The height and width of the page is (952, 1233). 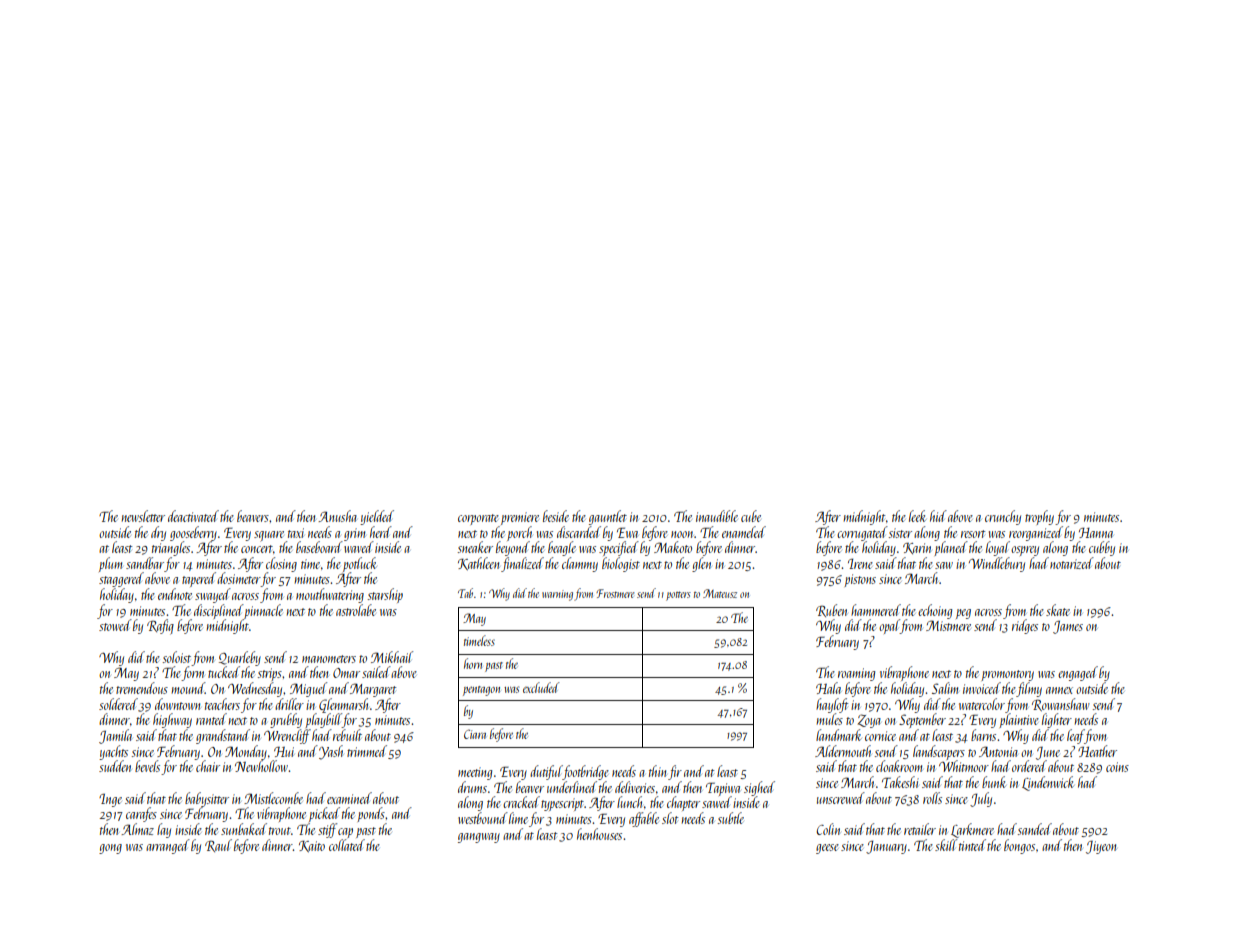 I want to click on unscrewed, so click(x=841, y=798).
